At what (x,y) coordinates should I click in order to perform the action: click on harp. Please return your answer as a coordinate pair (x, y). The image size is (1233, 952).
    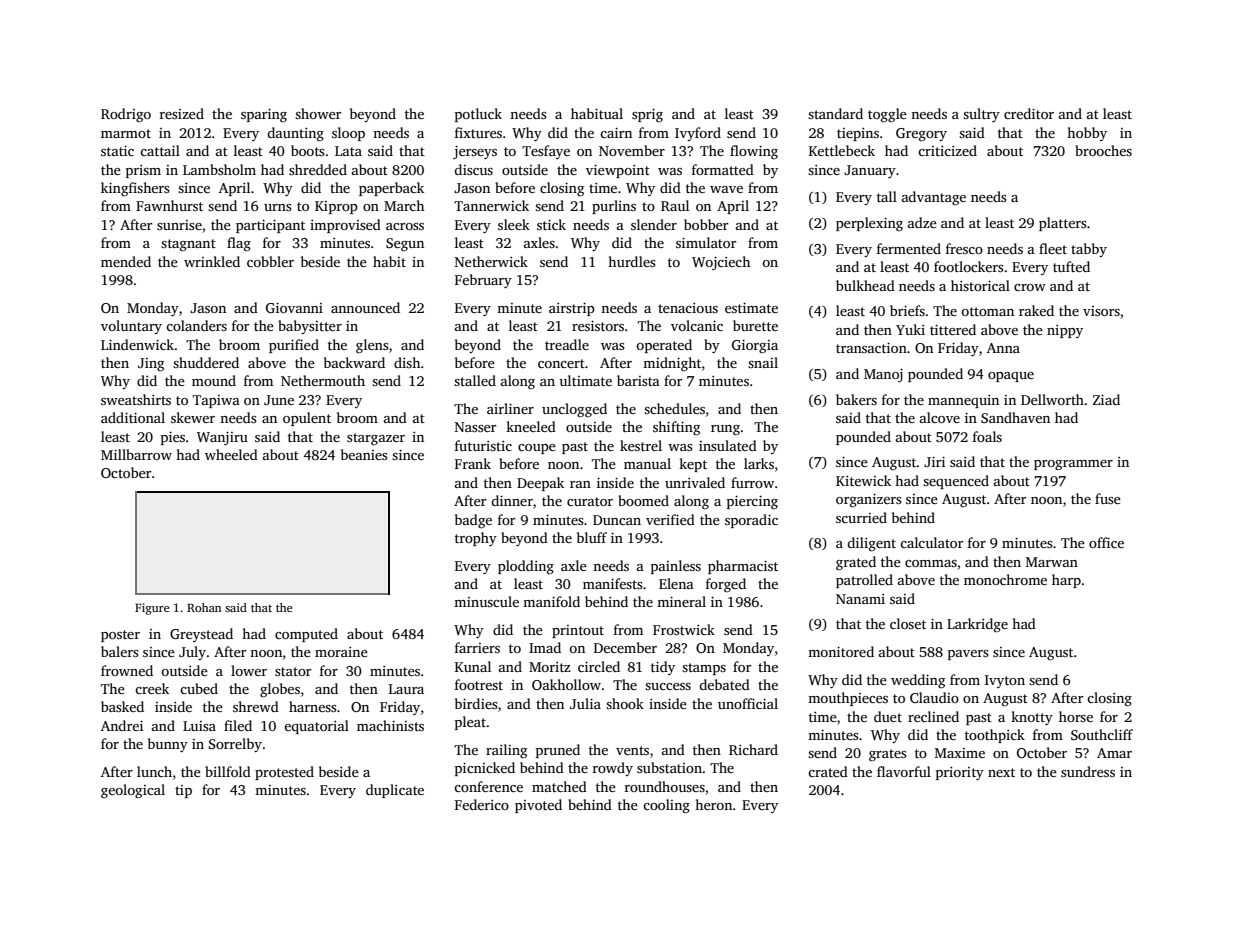
    Looking at the image, I should click on (1066, 581).
